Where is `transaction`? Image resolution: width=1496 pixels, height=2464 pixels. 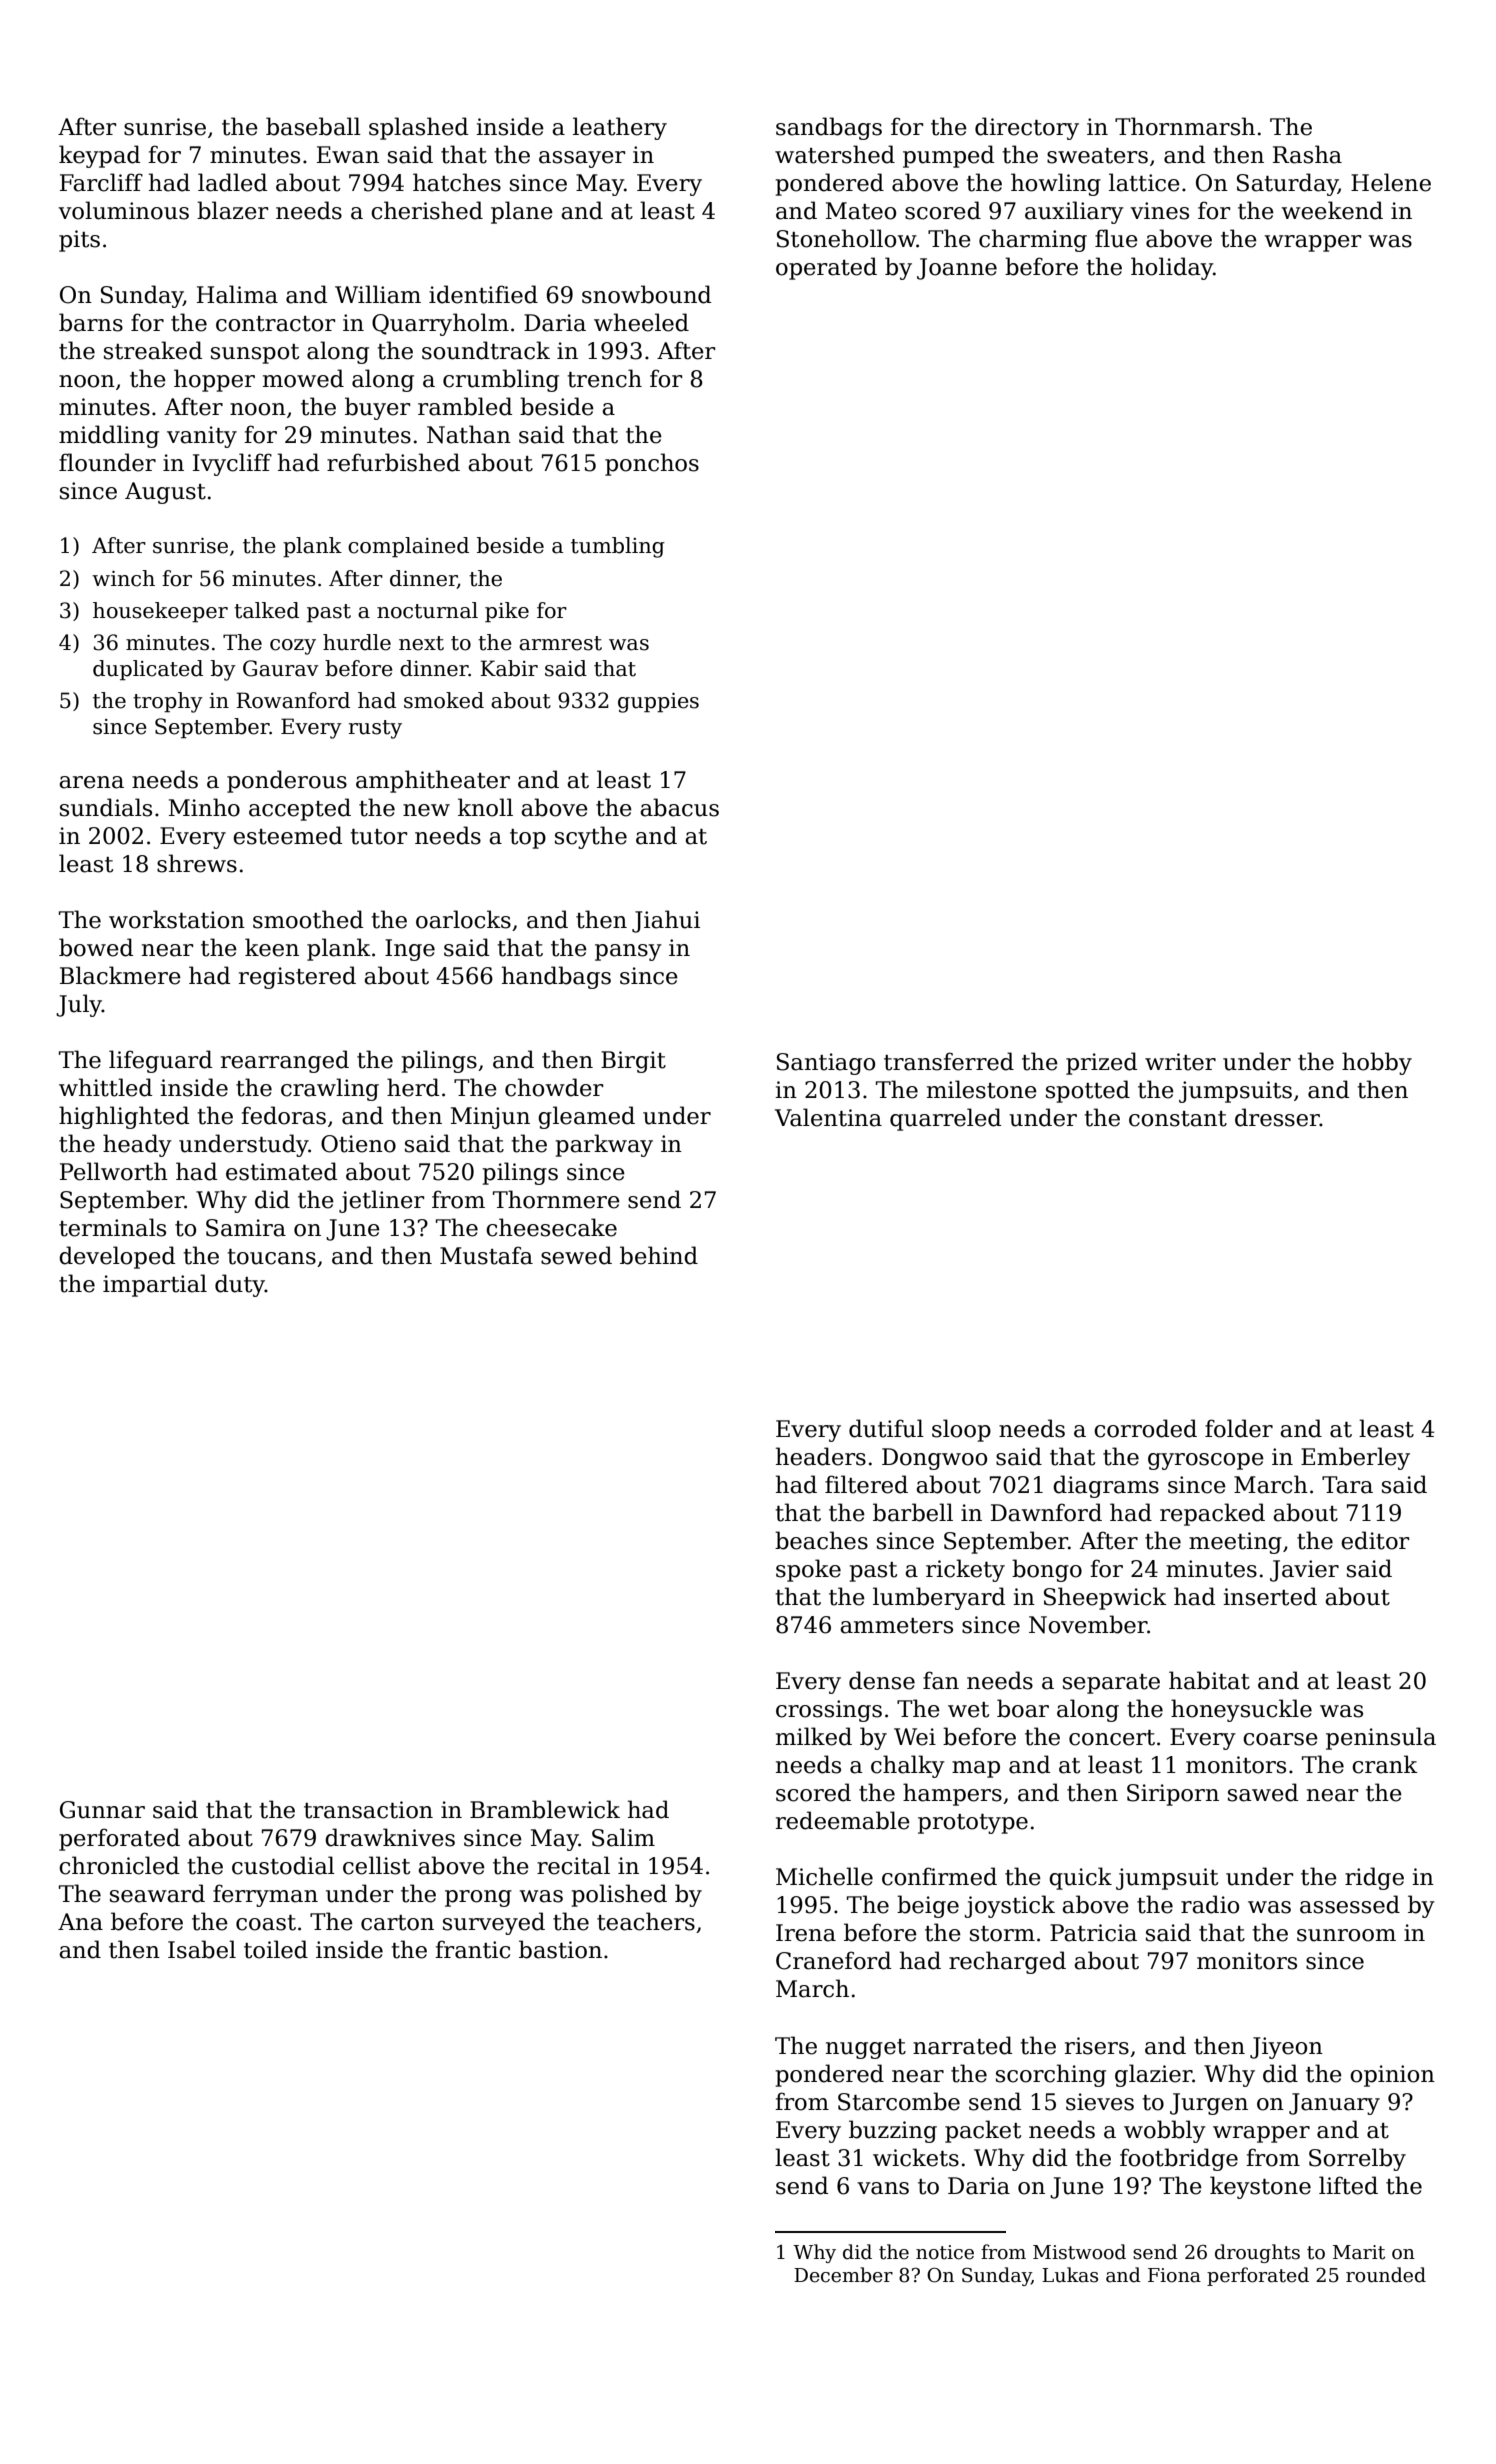
transaction is located at coordinates (368, 1810).
